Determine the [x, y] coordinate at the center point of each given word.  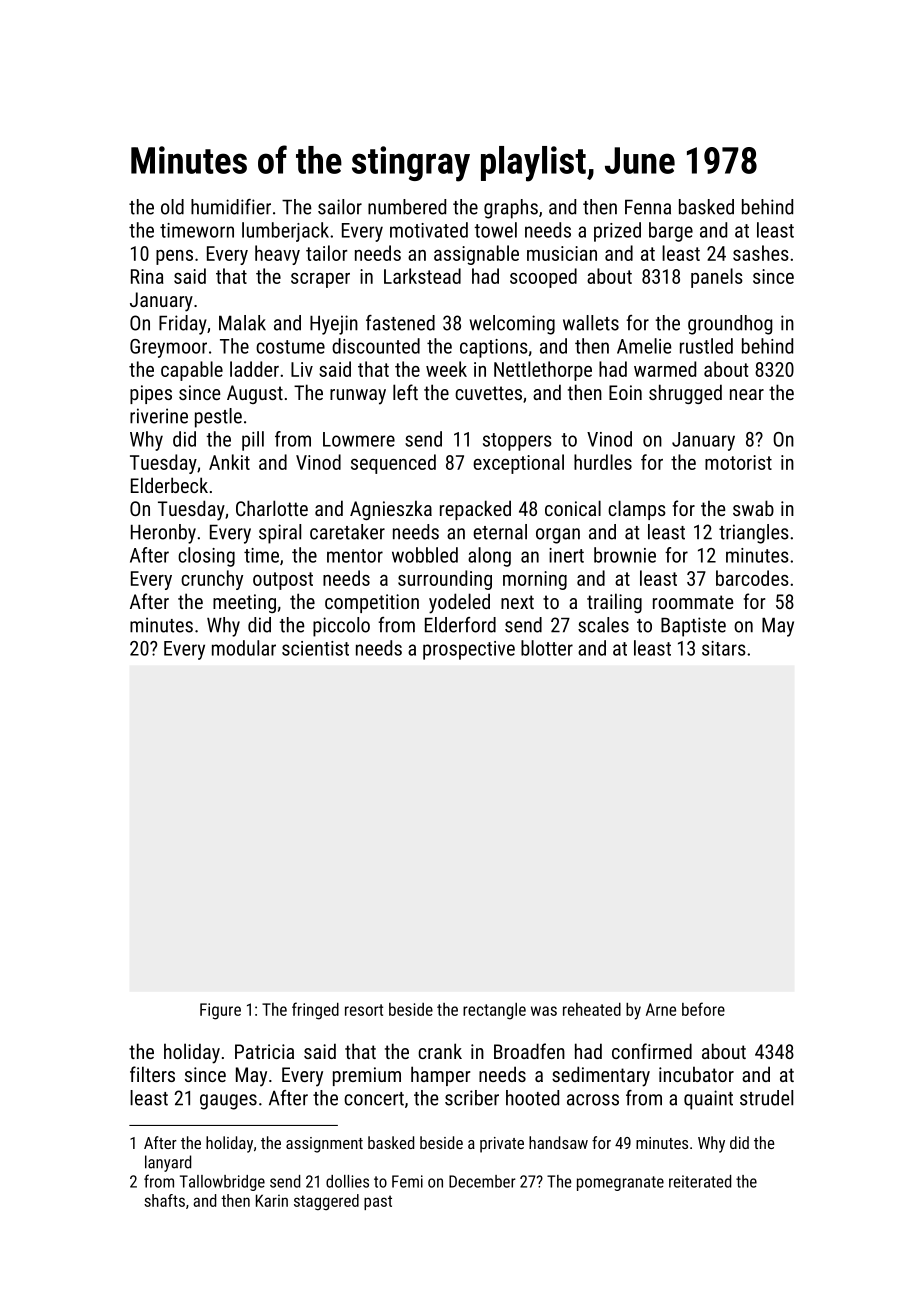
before [703, 1009]
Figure [220, 1011]
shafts [164, 1200]
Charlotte [272, 508]
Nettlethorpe [543, 371]
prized [617, 232]
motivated [429, 230]
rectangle [494, 1011]
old [172, 207]
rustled [706, 346]
